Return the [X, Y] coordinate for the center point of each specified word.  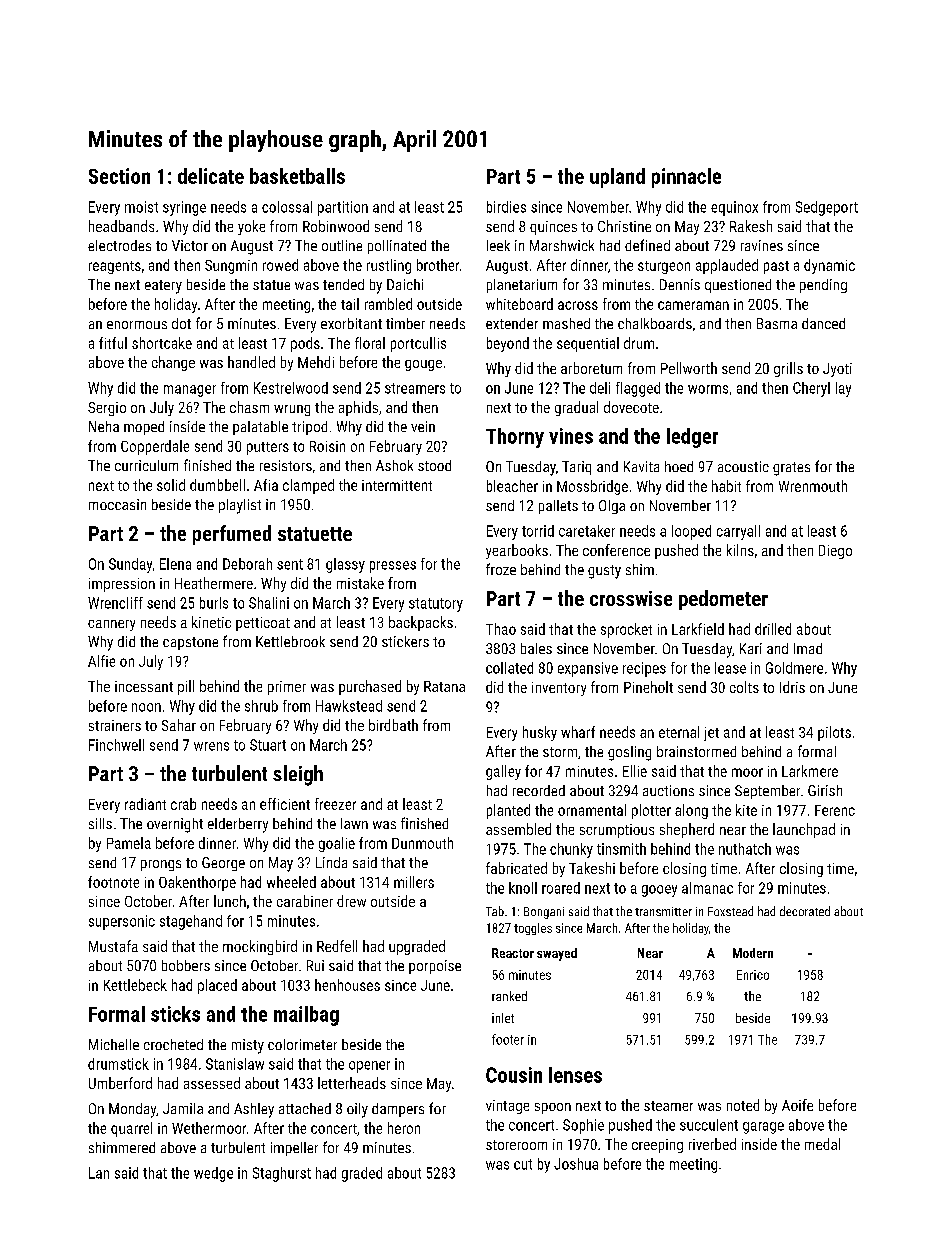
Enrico [753, 975]
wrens [211, 746]
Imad [808, 648]
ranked [509, 996]
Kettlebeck [135, 985]
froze [501, 569]
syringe [184, 208]
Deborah [247, 564]
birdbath [393, 725]
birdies [506, 207]
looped [691, 532]
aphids [358, 408]
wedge [213, 1174]
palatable [260, 428]
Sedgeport [827, 208]
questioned [738, 286]
